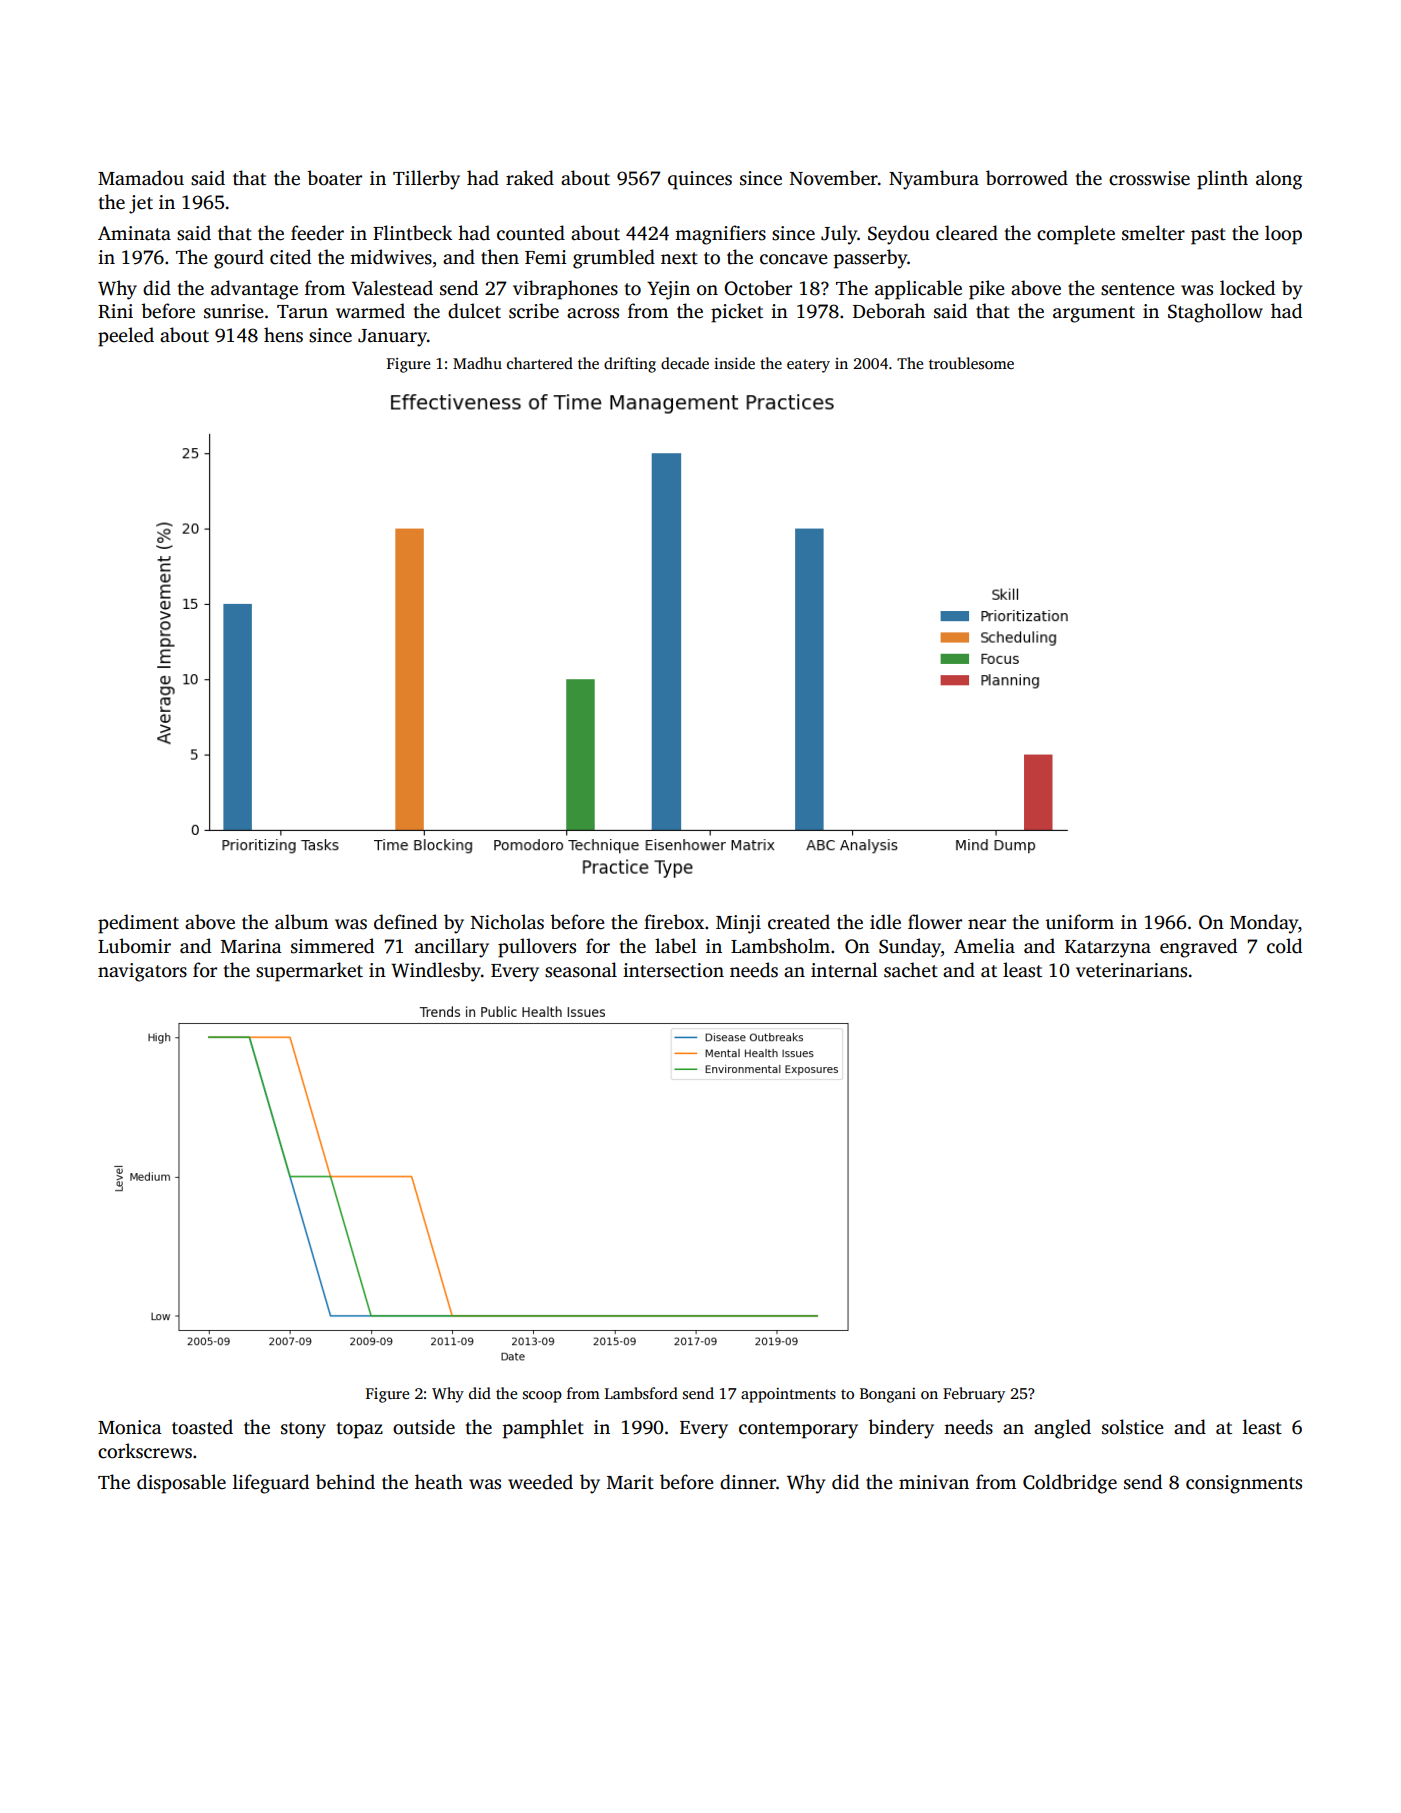 Image resolution: width=1401 pixels, height=1813 pixels. Describe the element at coordinates (888, 1395) in the screenshot. I see `Bongani` at that location.
